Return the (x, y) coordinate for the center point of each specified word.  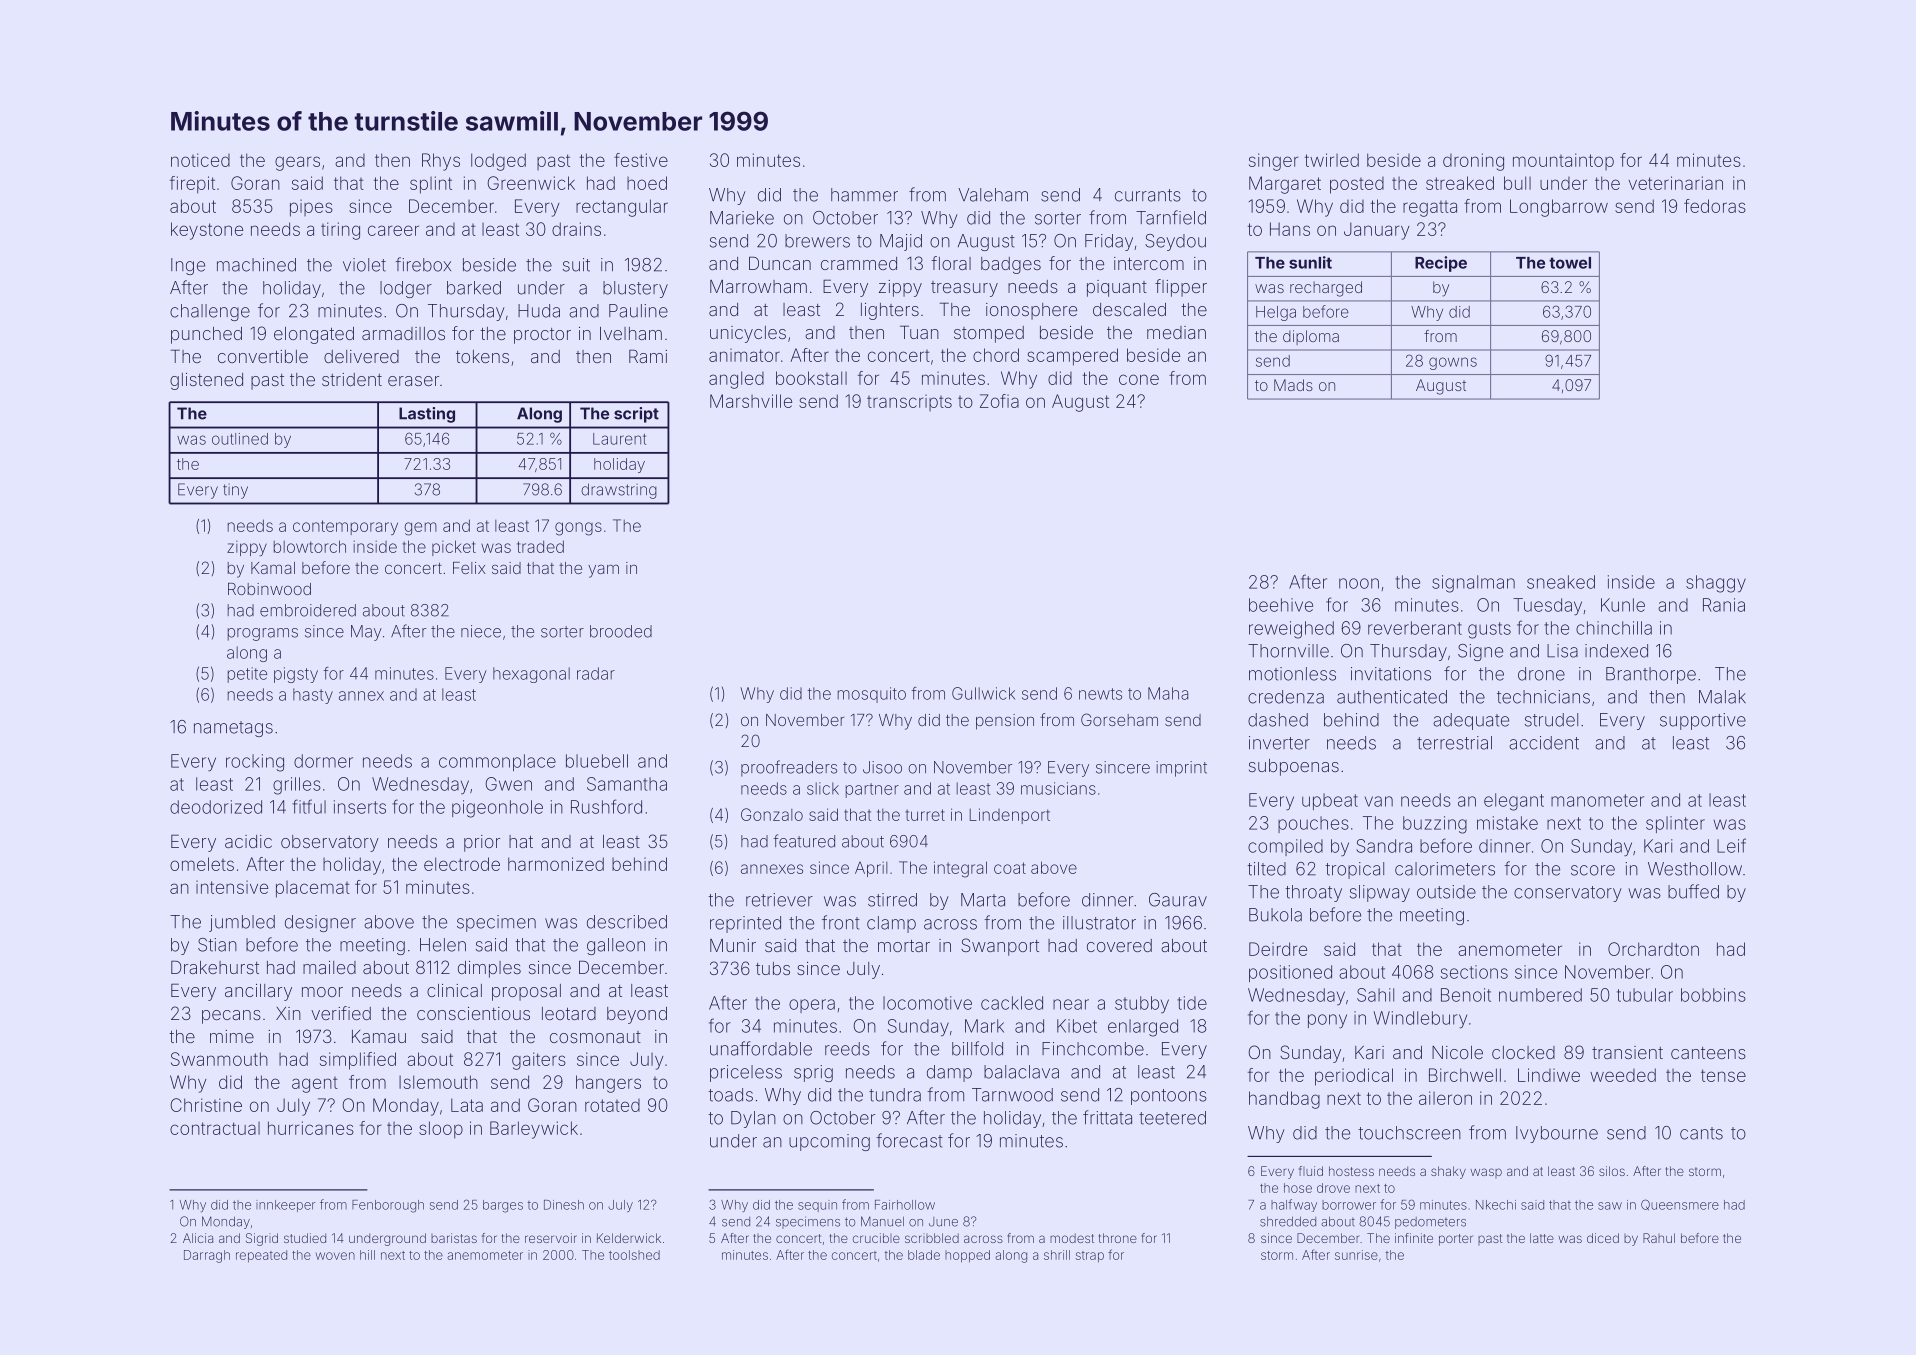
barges (503, 1206)
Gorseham (1119, 719)
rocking (255, 763)
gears (297, 163)
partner (872, 790)
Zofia (999, 401)
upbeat (1330, 801)
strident (352, 379)
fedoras (1715, 206)
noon (1359, 583)
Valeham (993, 195)
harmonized (556, 864)
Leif (1731, 845)
